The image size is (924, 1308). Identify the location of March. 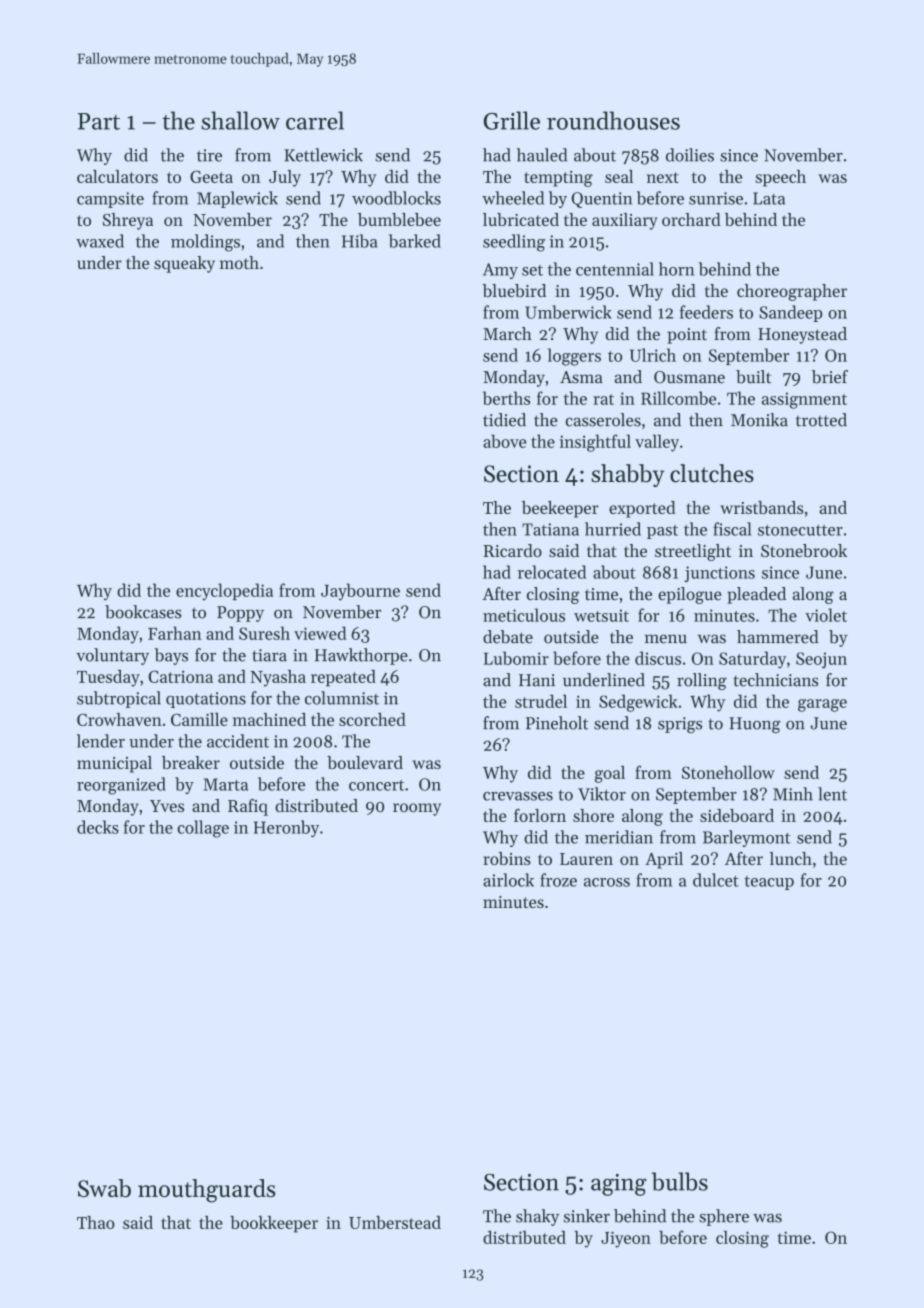
(507, 333).
